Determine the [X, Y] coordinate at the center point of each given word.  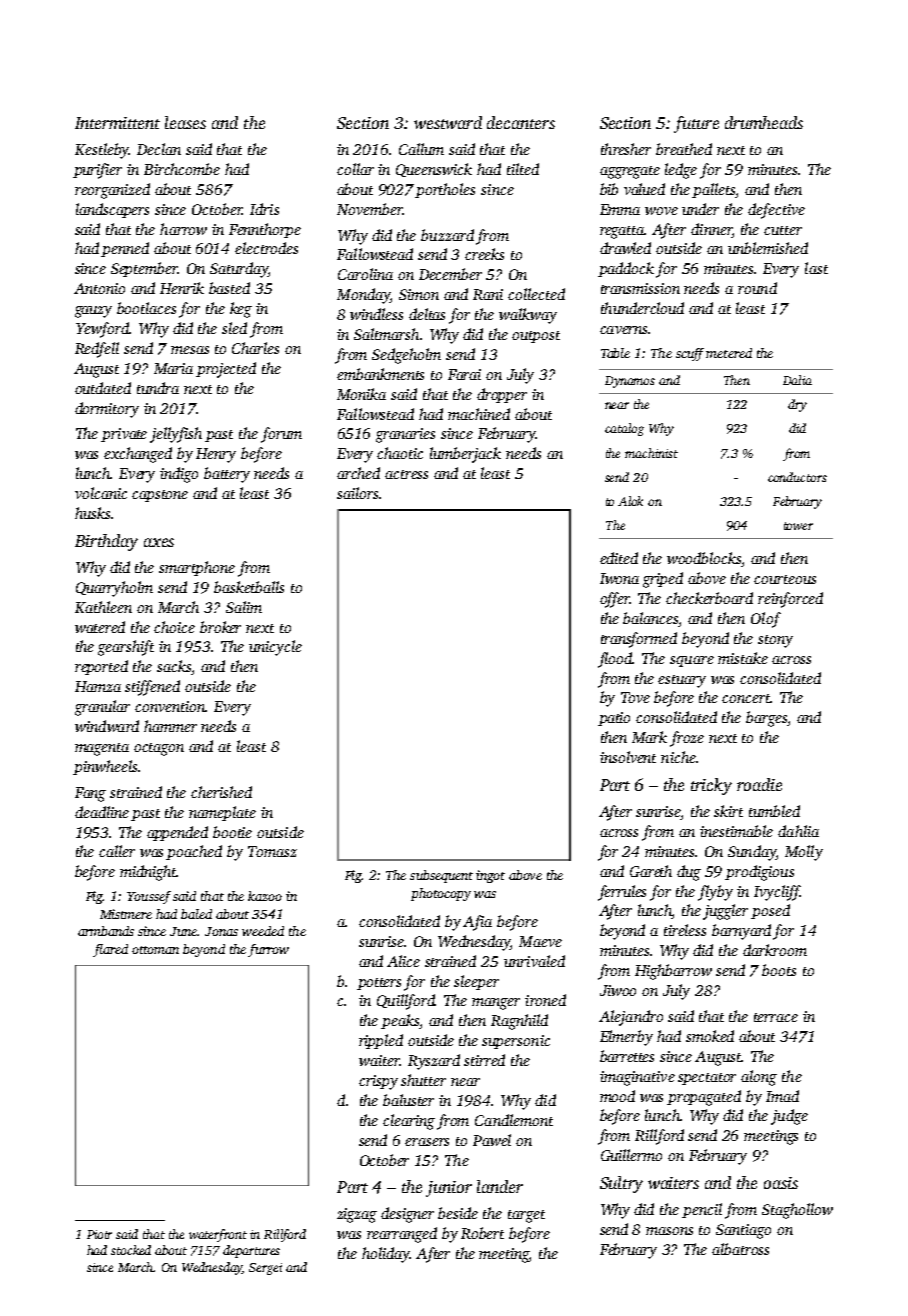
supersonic [516, 1042]
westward [448, 122]
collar [355, 169]
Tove [635, 697]
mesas [190, 350]
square [692, 661]
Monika [361, 394]
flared [110, 950]
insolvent [628, 757]
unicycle [275, 648]
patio [614, 719]
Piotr [99, 1234]
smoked [710, 1036]
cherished [221, 792]
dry [797, 405]
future [696, 124]
